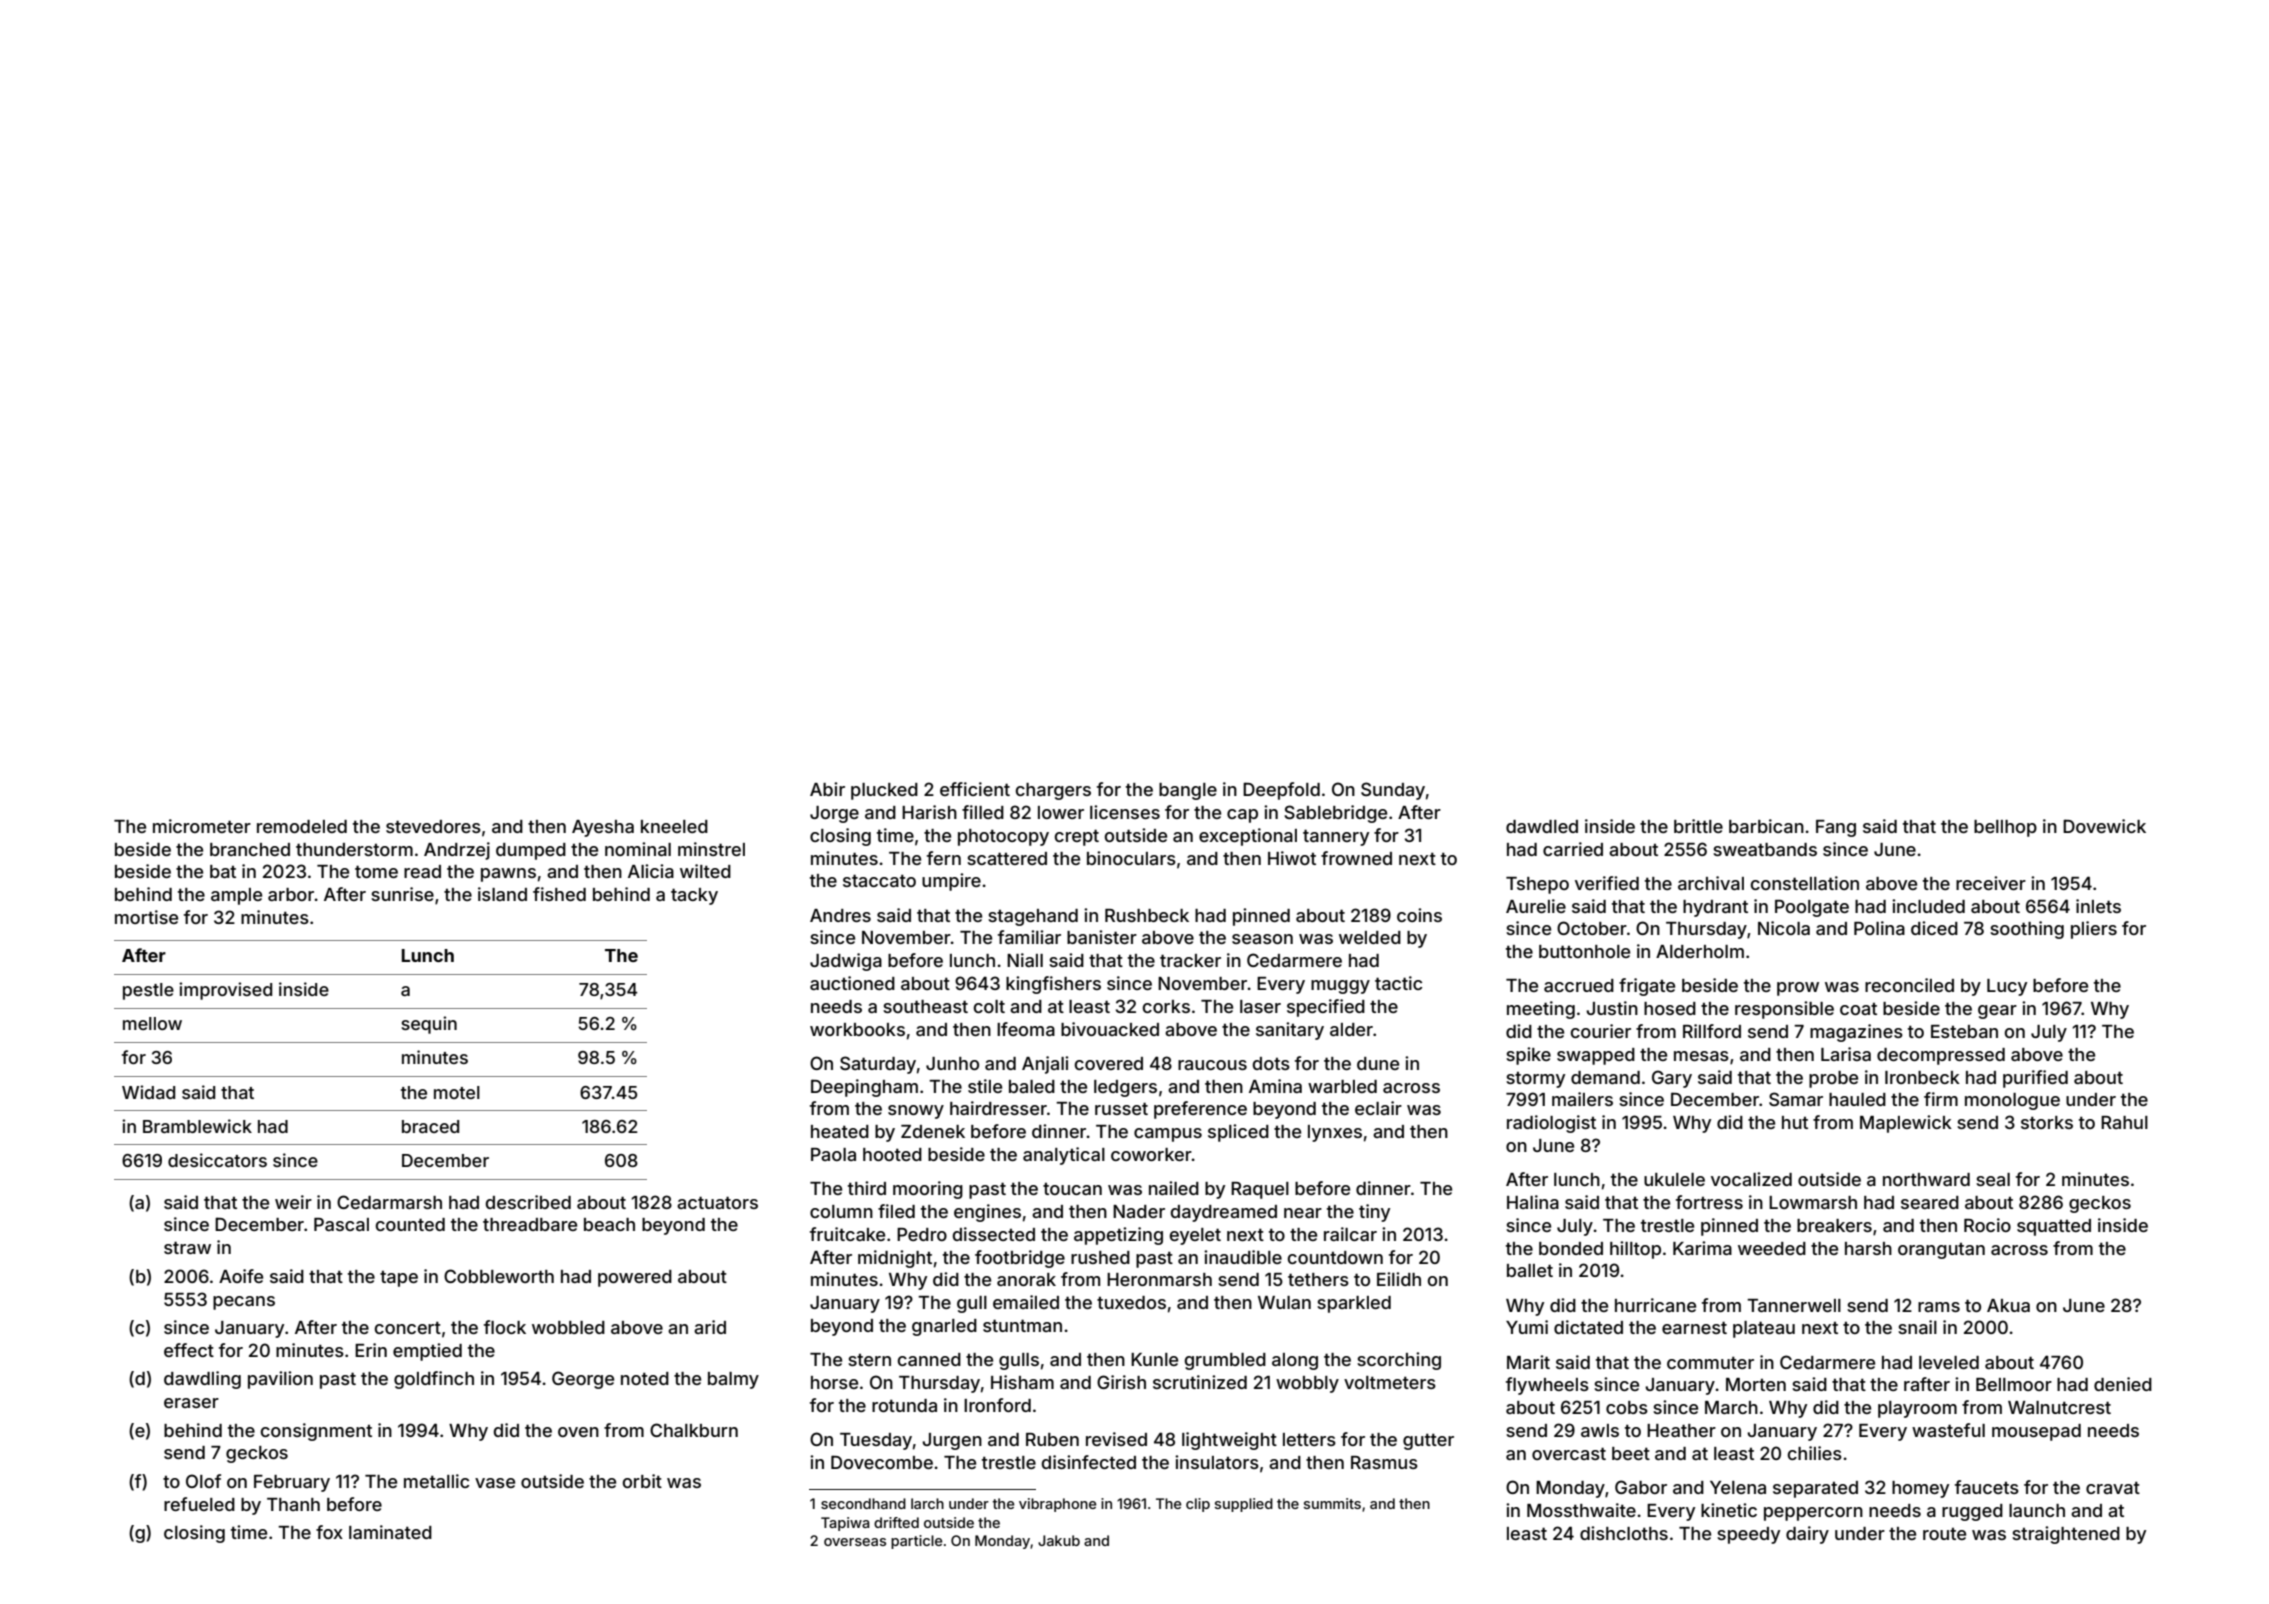 The image size is (2269, 1604). I want to click on carried, so click(1573, 849).
